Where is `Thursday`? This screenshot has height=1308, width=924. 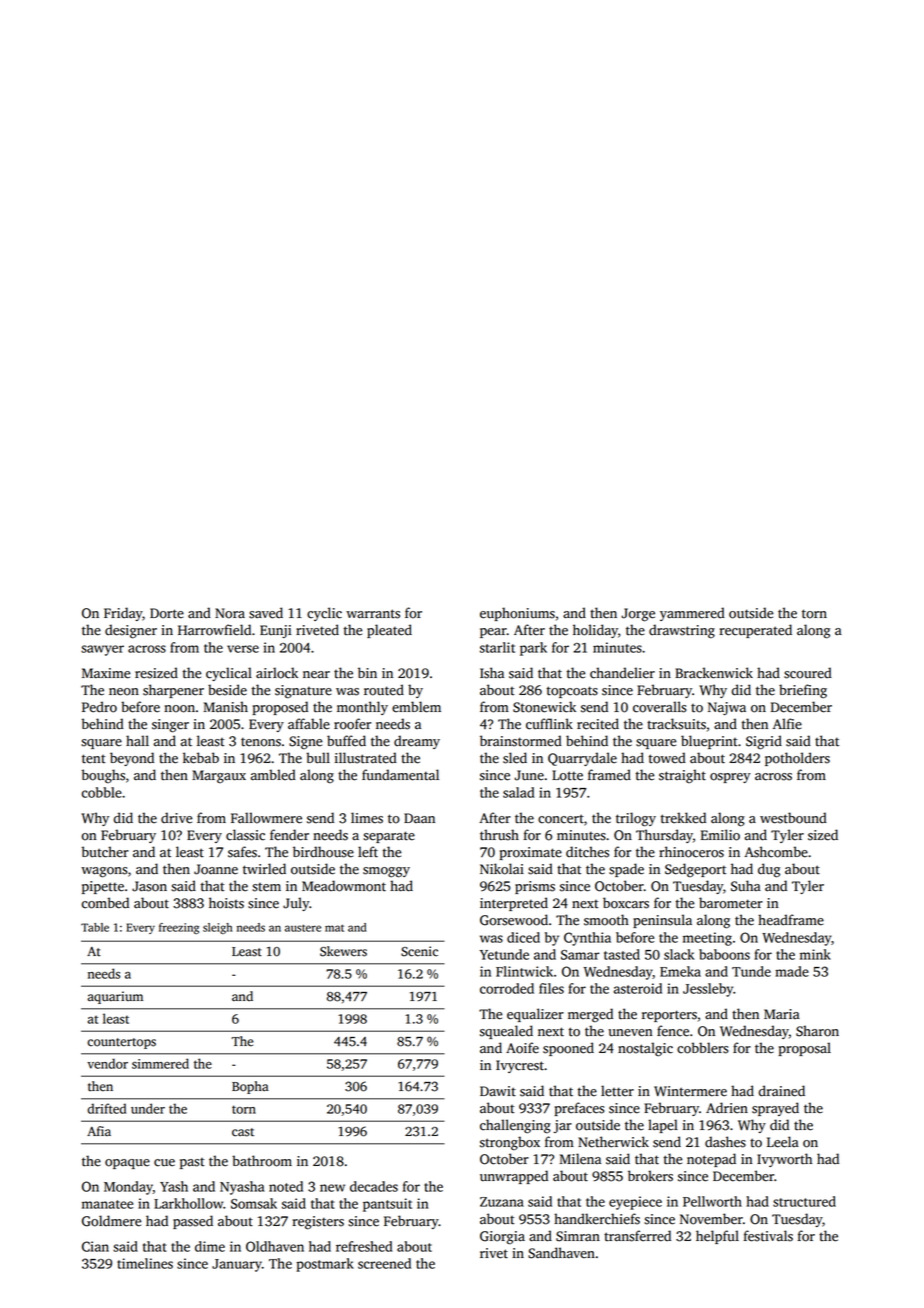
Thursday is located at coordinates (664, 836).
